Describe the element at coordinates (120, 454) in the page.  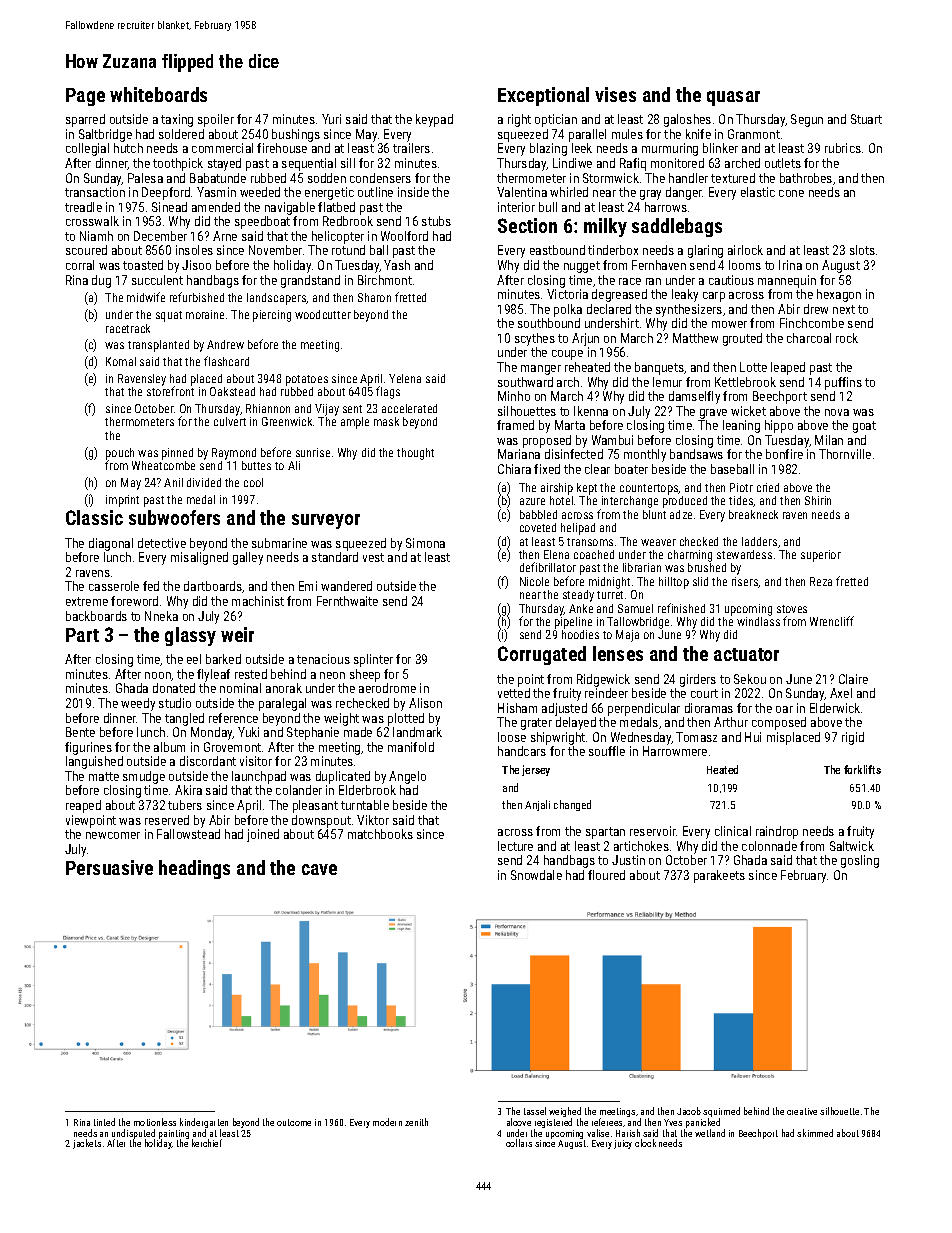
I see `pouch` at that location.
